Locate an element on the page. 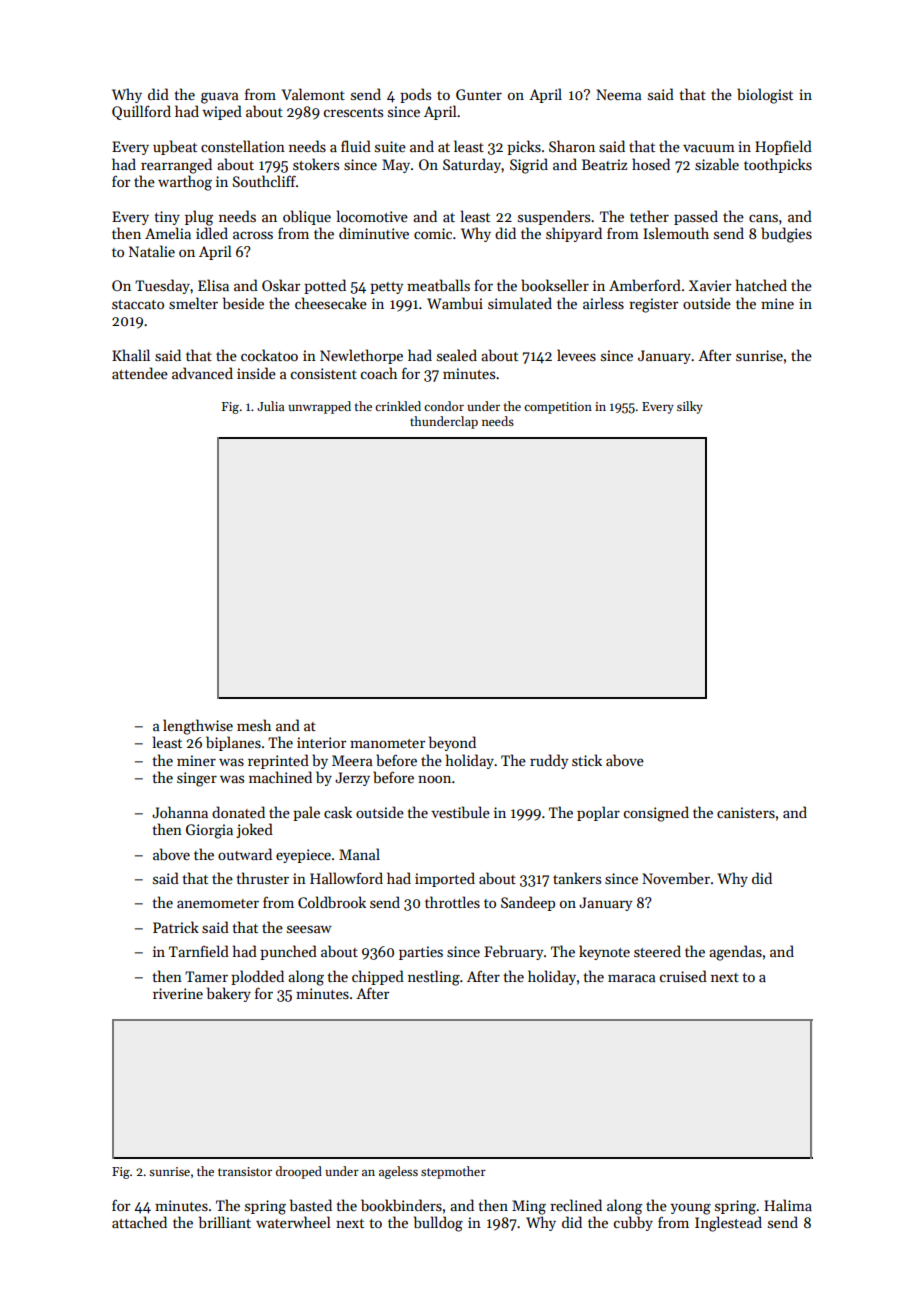  silky is located at coordinates (690, 407).
